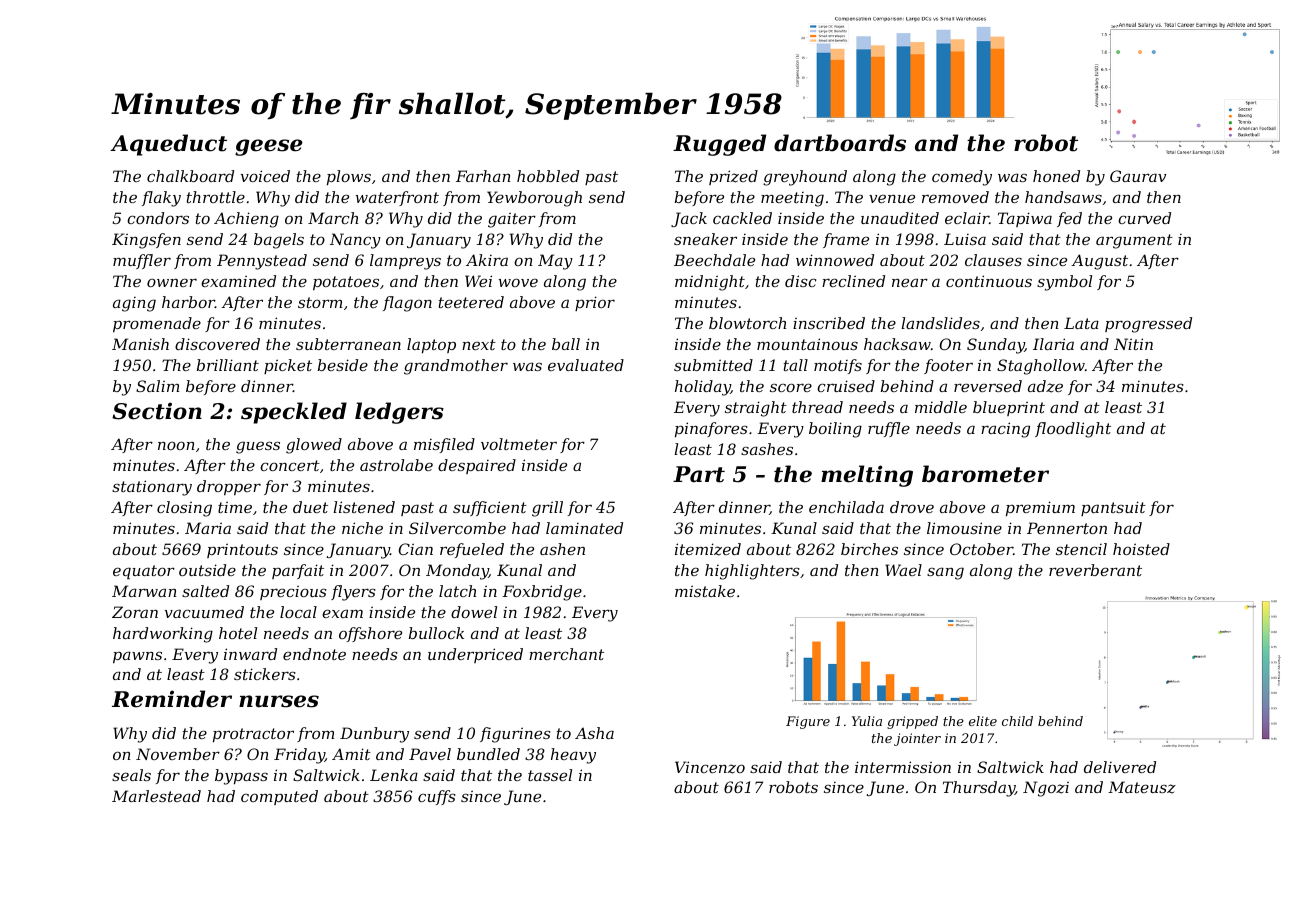  Describe the element at coordinates (713, 365) in the image. I see `submitted` at that location.
